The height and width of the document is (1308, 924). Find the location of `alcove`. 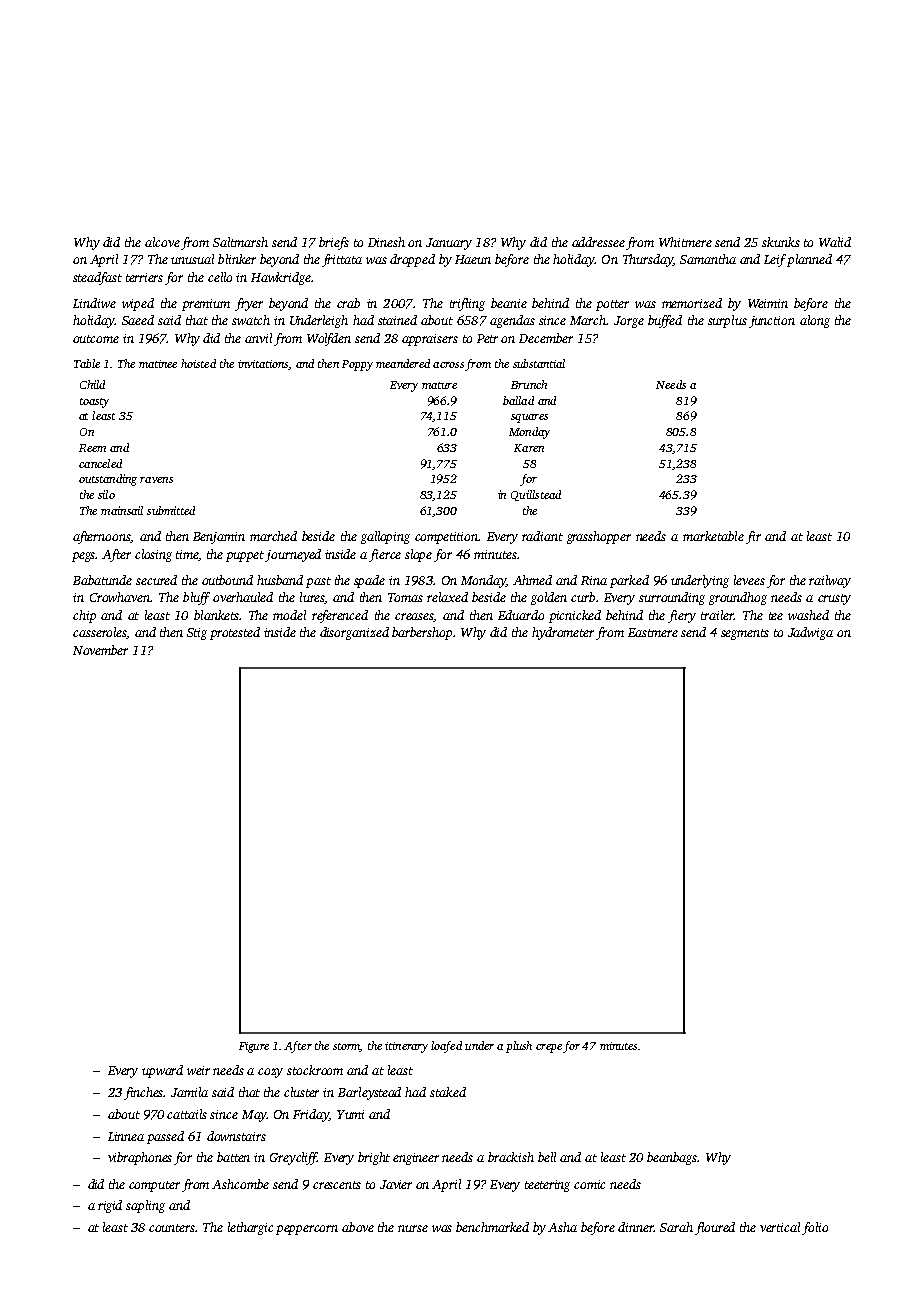

alcove is located at coordinates (162, 242).
